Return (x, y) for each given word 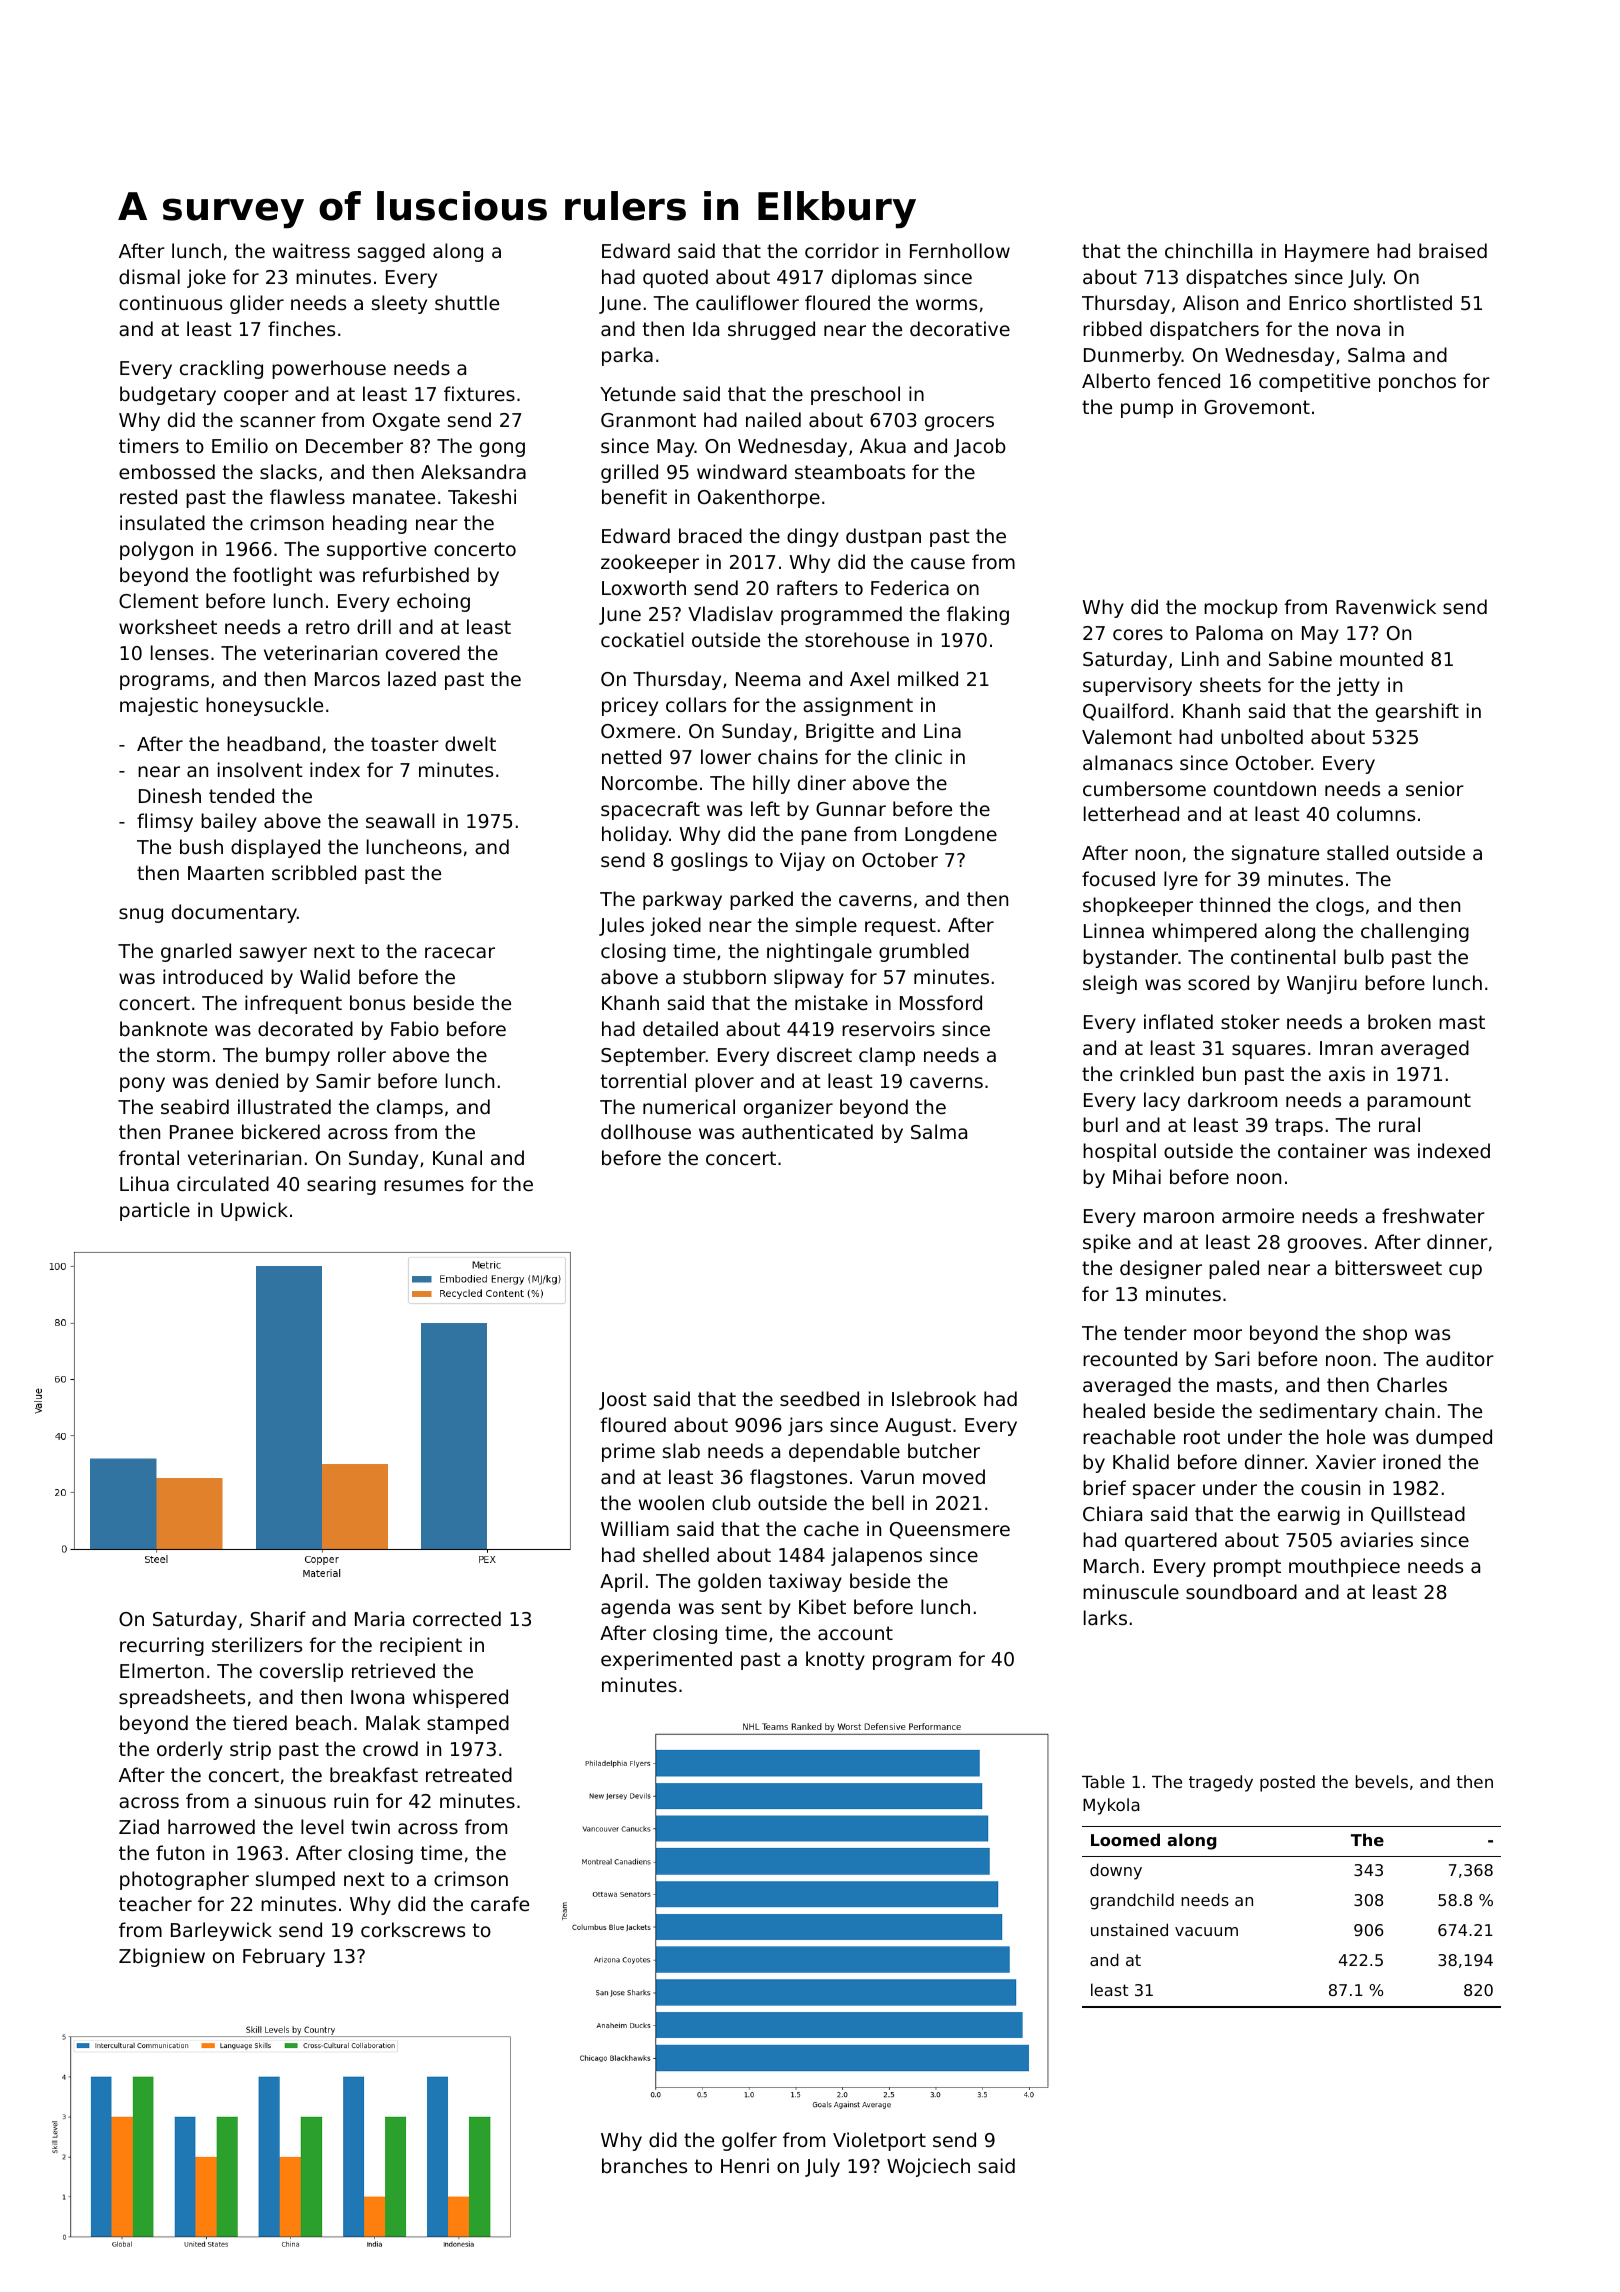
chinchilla (1208, 250)
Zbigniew (162, 1957)
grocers (959, 423)
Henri (745, 2165)
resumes (424, 1185)
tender (1155, 1332)
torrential (643, 1080)
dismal (149, 276)
